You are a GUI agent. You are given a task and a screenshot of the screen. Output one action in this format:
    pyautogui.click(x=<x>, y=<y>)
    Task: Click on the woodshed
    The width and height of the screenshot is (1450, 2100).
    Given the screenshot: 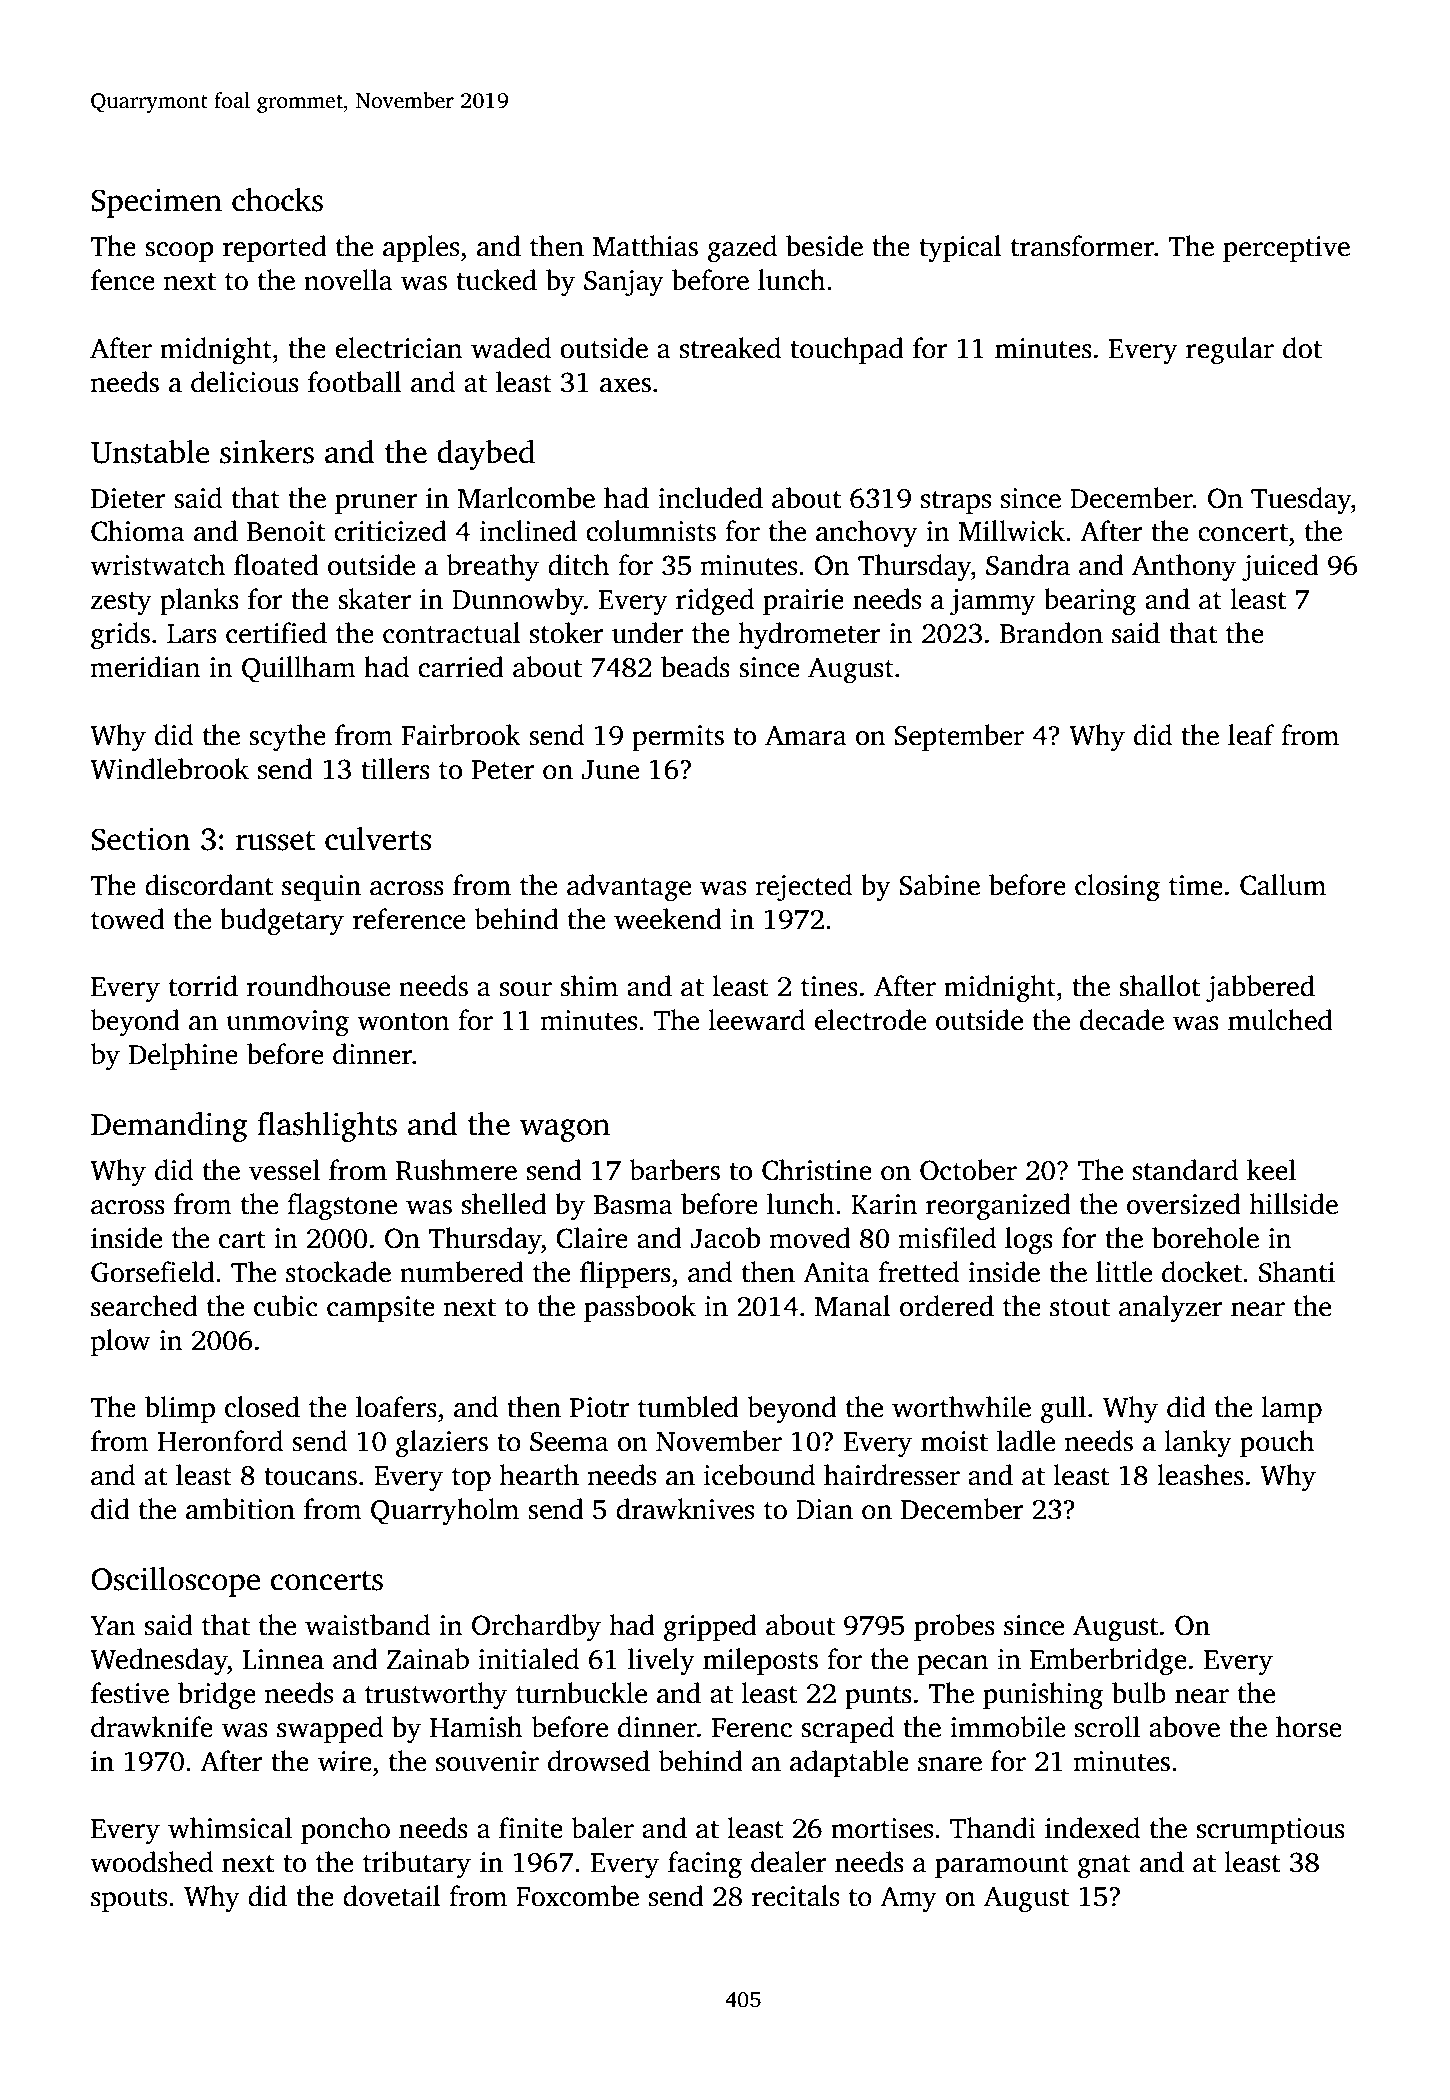 What is the action you would take?
    pyautogui.click(x=151, y=1862)
